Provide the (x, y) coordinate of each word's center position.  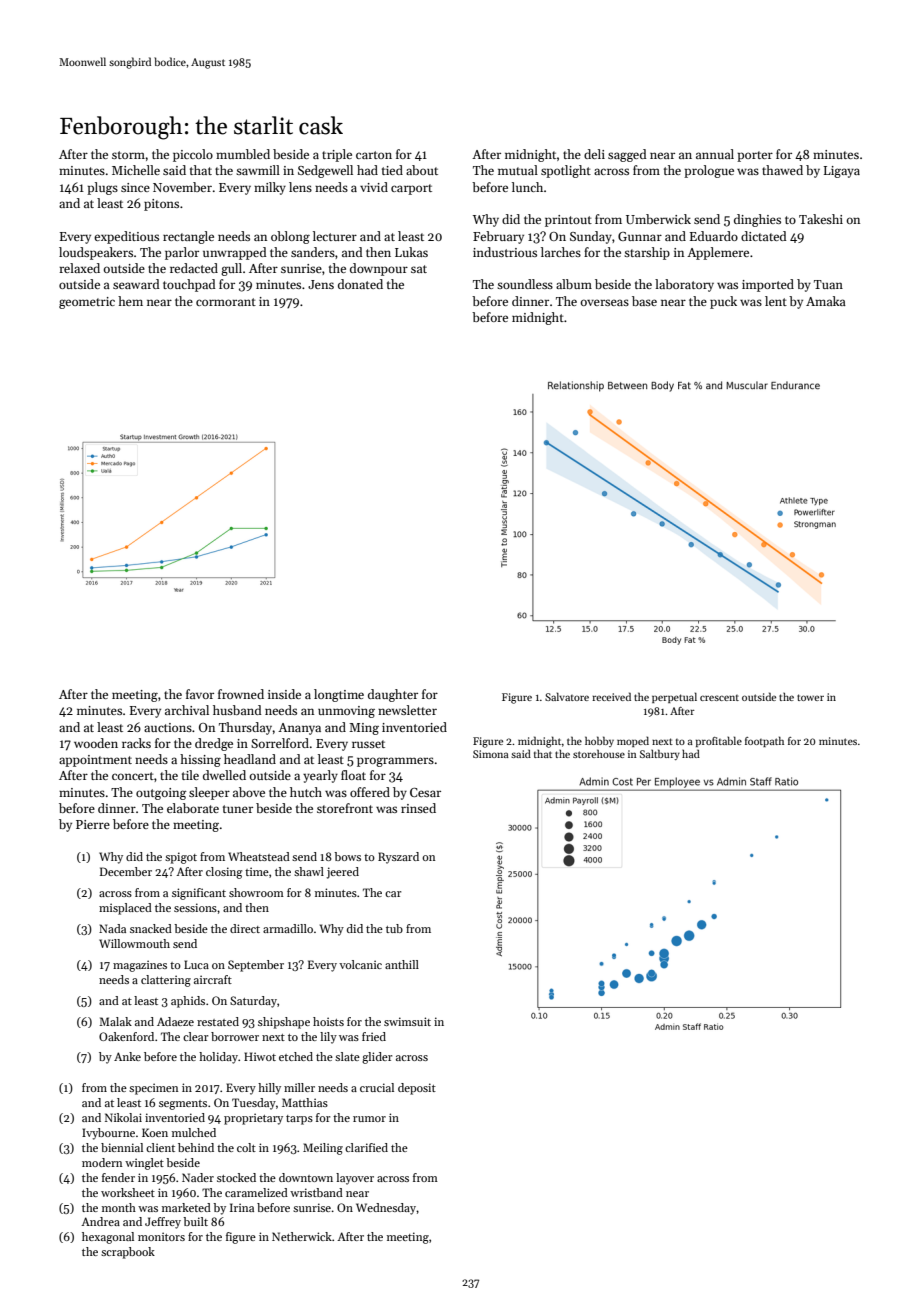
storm (129, 155)
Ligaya (842, 172)
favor (200, 694)
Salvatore (567, 696)
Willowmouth (134, 943)
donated (360, 284)
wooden (96, 743)
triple (337, 155)
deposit (417, 1089)
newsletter (407, 710)
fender (118, 1177)
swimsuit (407, 1021)
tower (810, 697)
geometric (87, 303)
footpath (764, 741)
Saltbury (660, 754)
